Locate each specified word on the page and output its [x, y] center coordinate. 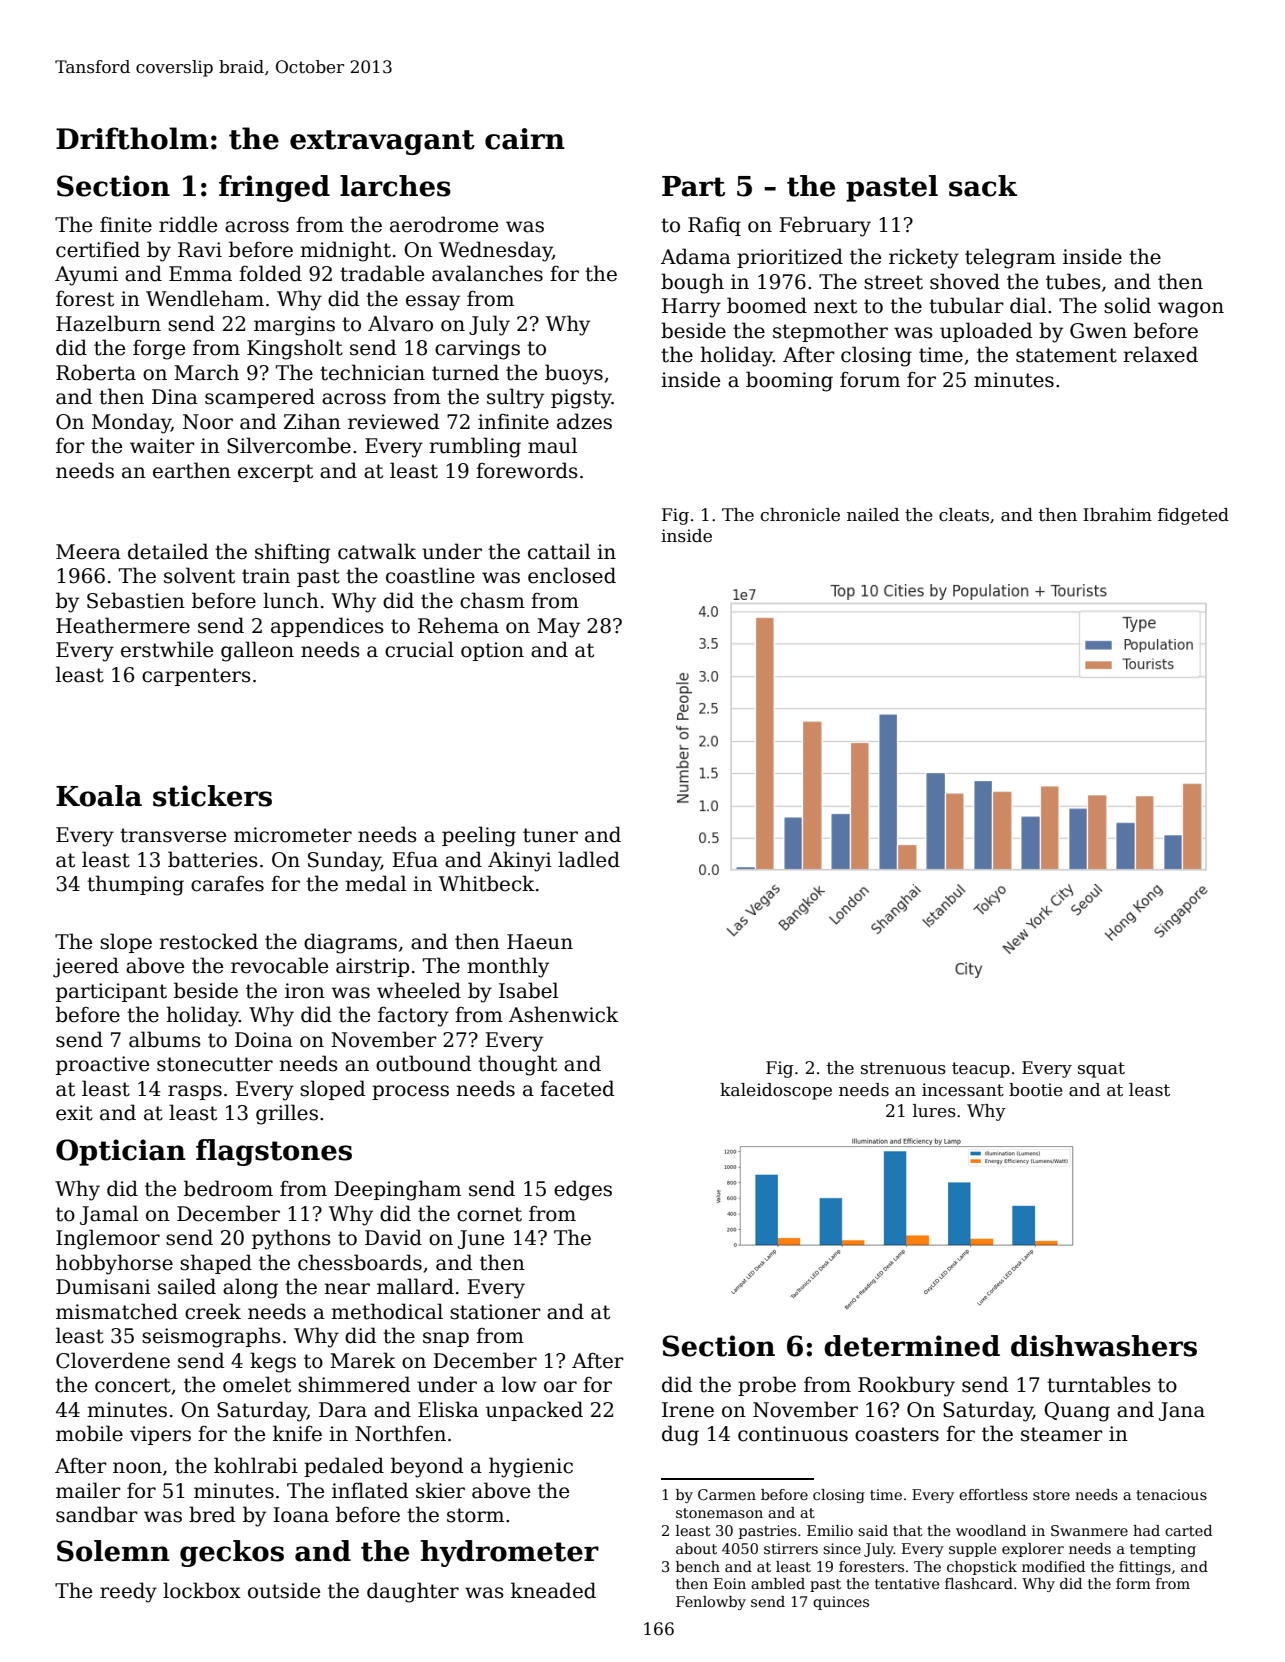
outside [284, 1590]
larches [395, 186]
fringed [274, 188]
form [1133, 1583]
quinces [841, 1603]
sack [983, 186]
